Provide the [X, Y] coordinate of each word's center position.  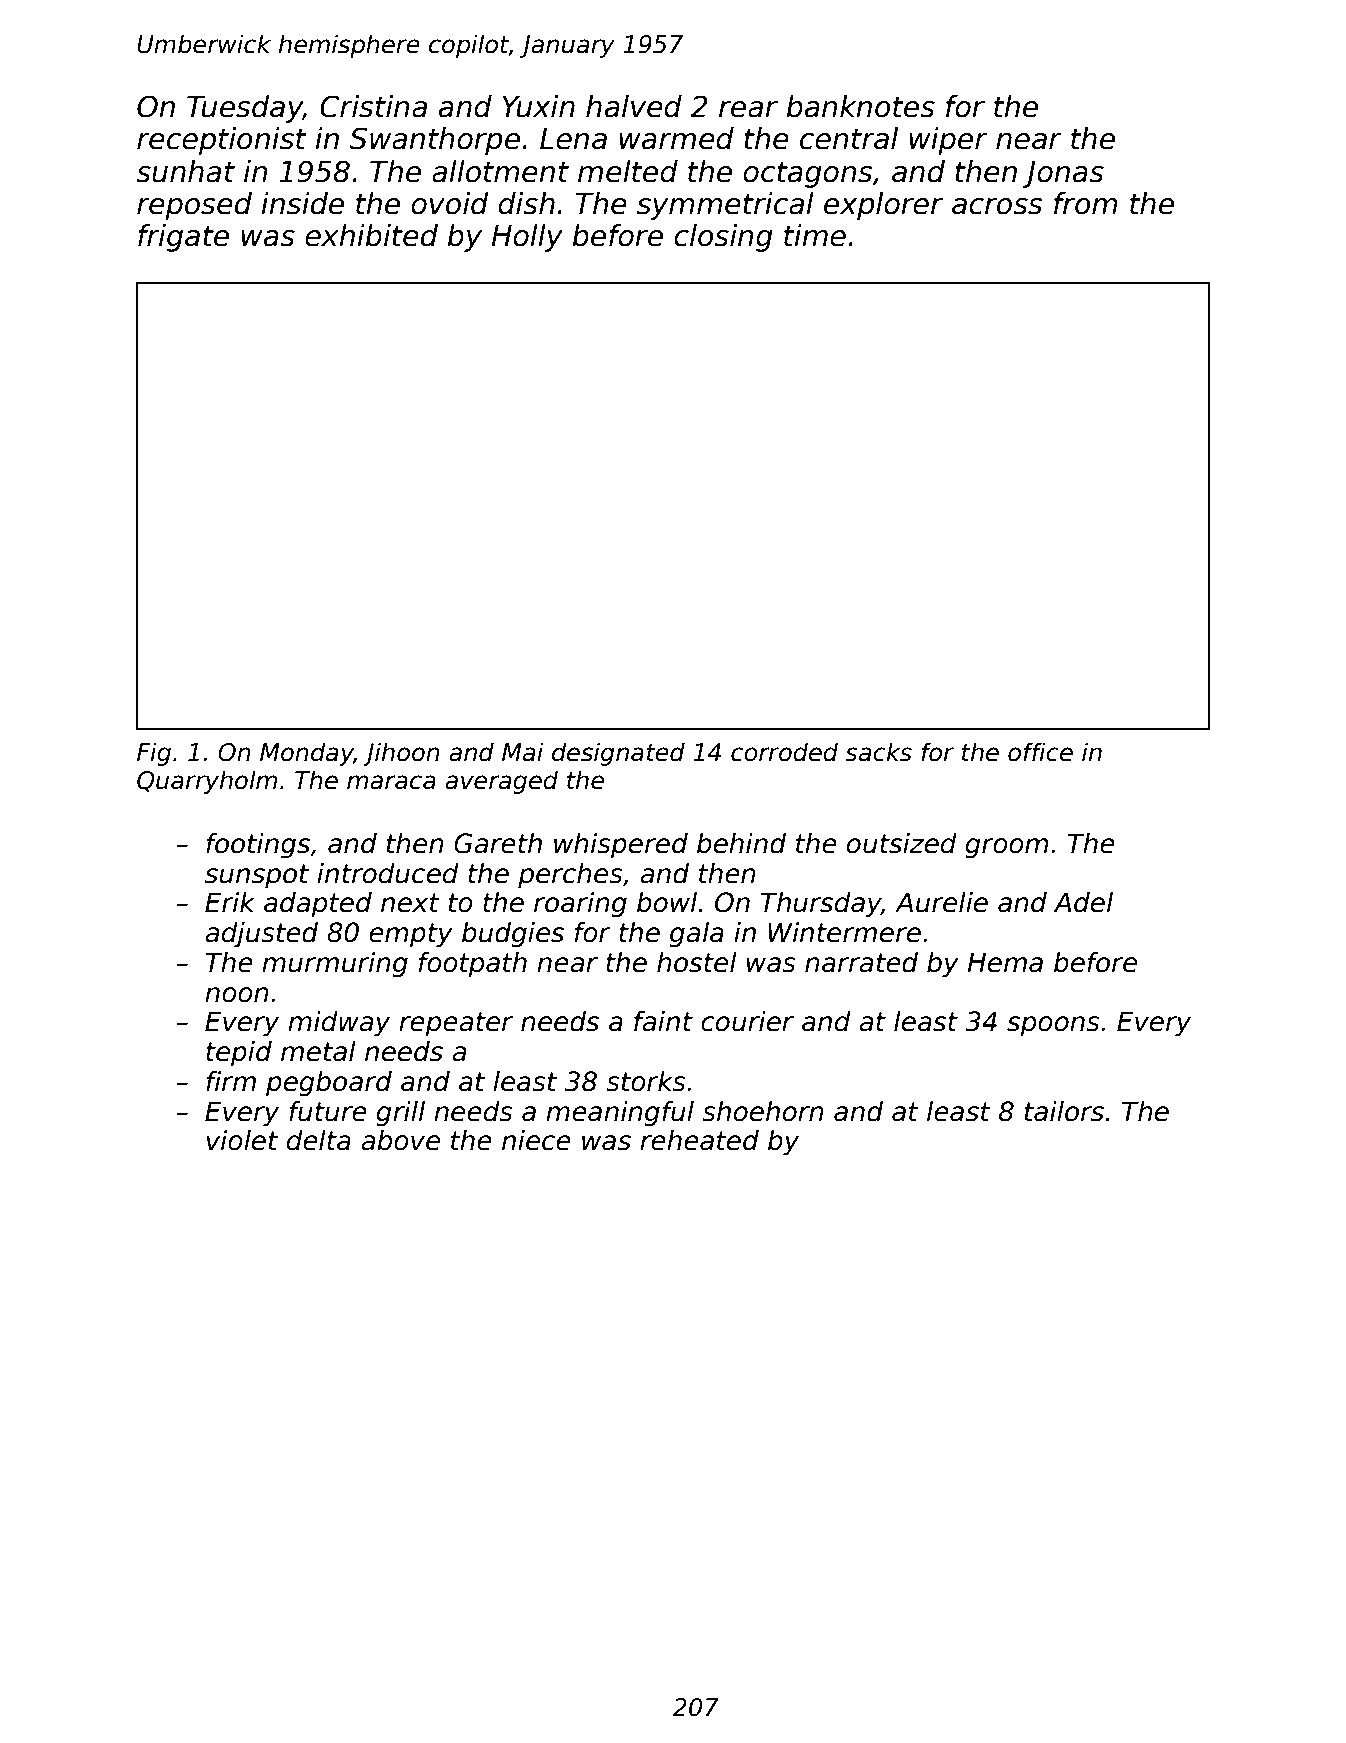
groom [1006, 848]
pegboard [329, 1084]
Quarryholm [207, 782]
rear [748, 109]
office [1040, 752]
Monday [306, 754]
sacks [878, 752]
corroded [784, 752]
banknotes [860, 106]
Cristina [373, 106]
